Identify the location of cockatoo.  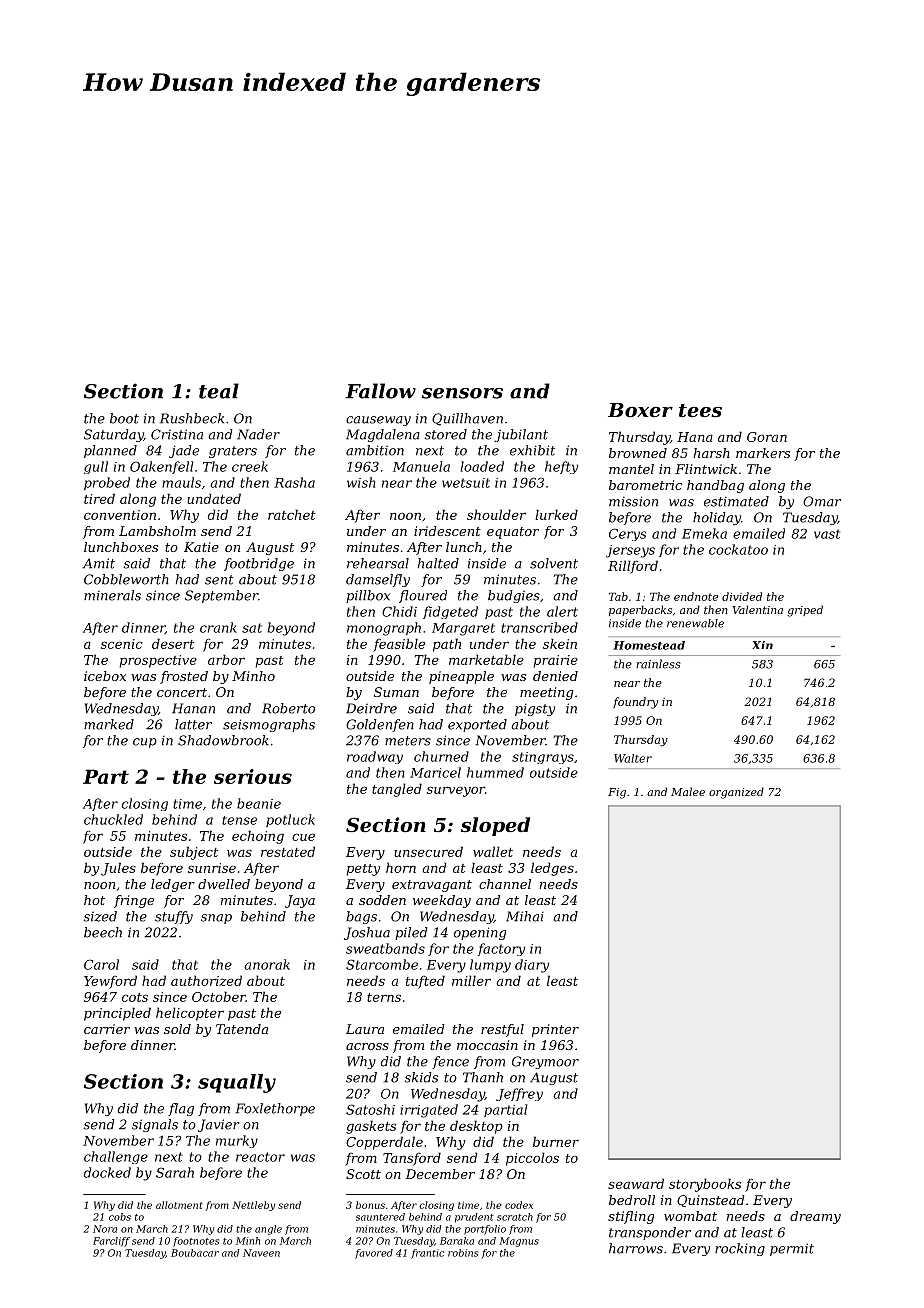
(738, 549).
